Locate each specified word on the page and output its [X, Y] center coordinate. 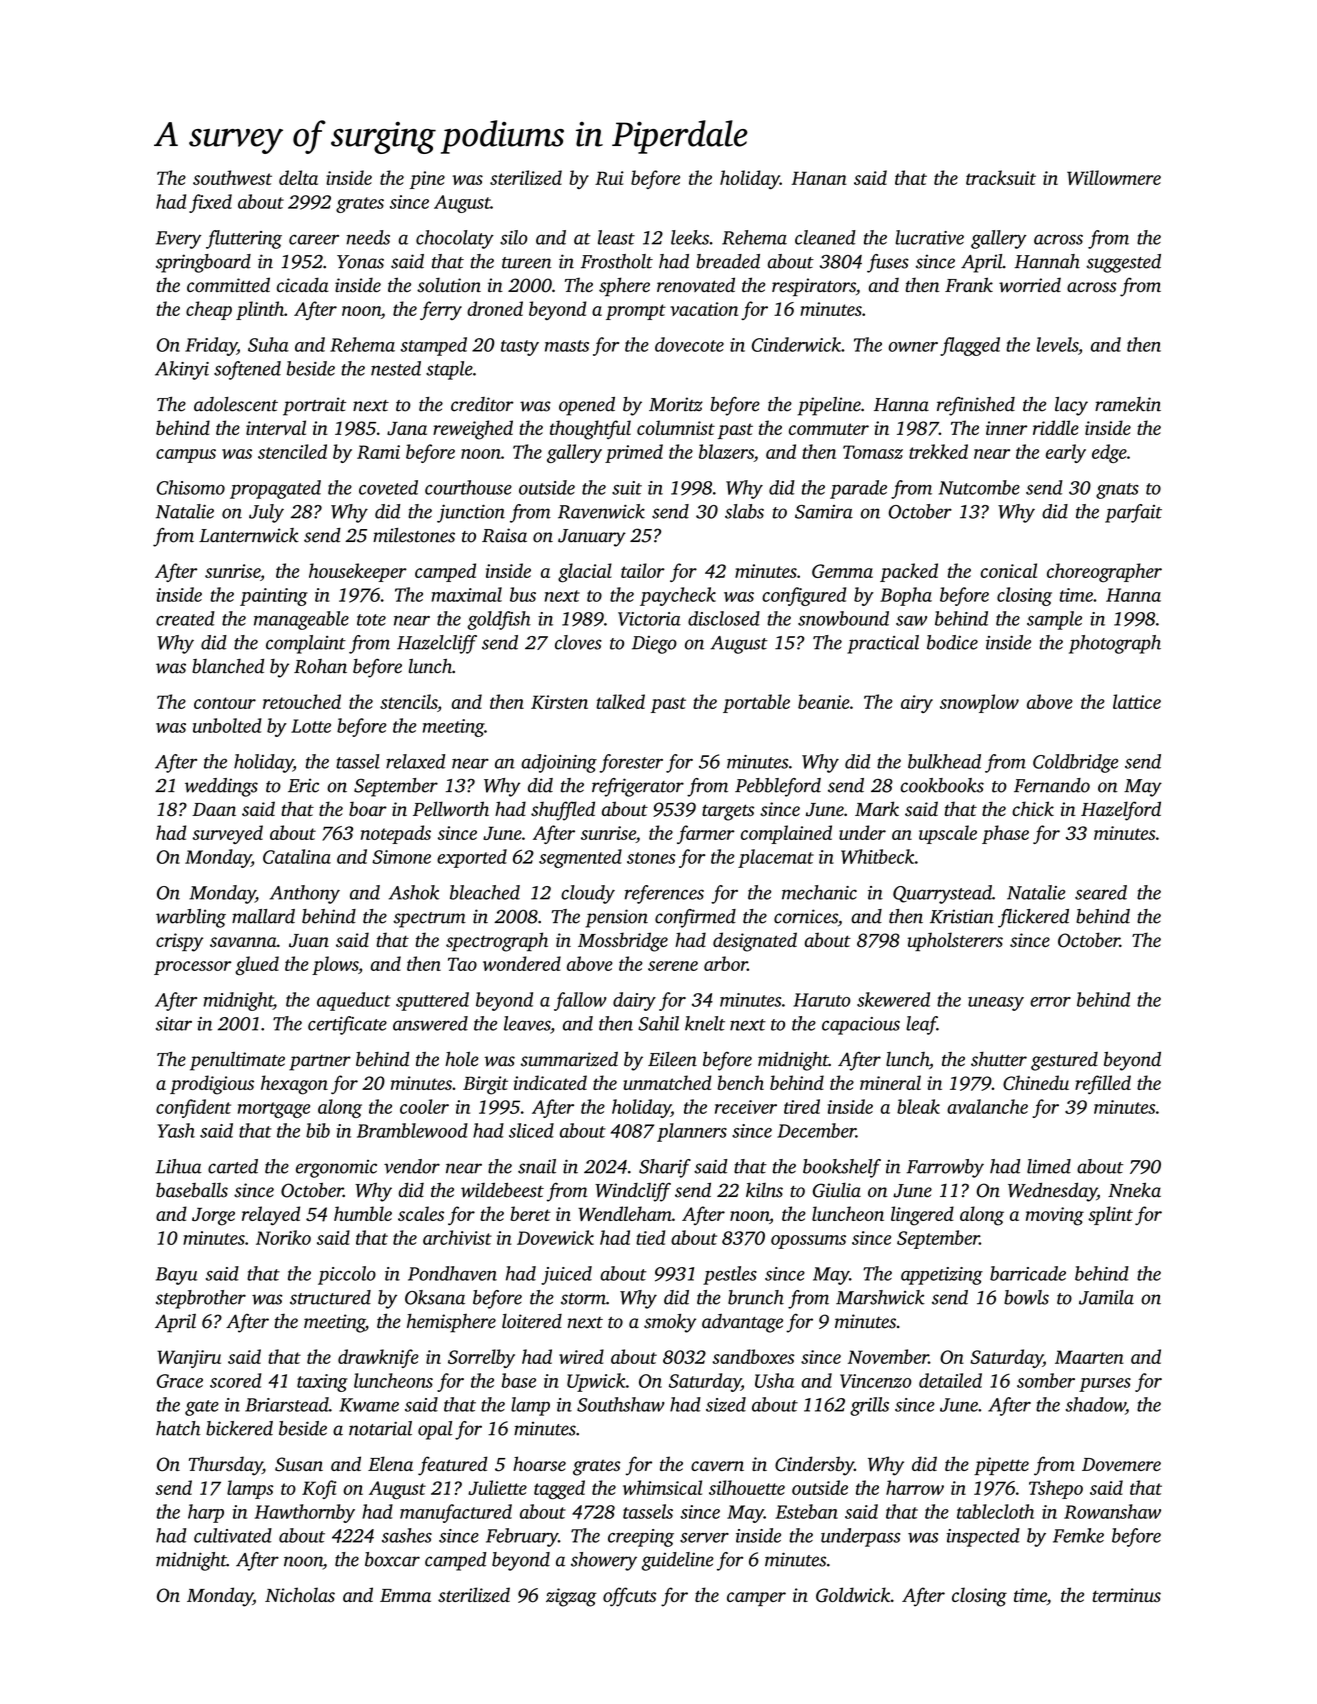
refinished [976, 406]
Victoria [649, 619]
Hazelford [1121, 811]
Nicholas [300, 1594]
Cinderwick [796, 344]
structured [330, 1297]
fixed [210, 203]
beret [530, 1213]
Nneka [1134, 1190]
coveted [388, 487]
